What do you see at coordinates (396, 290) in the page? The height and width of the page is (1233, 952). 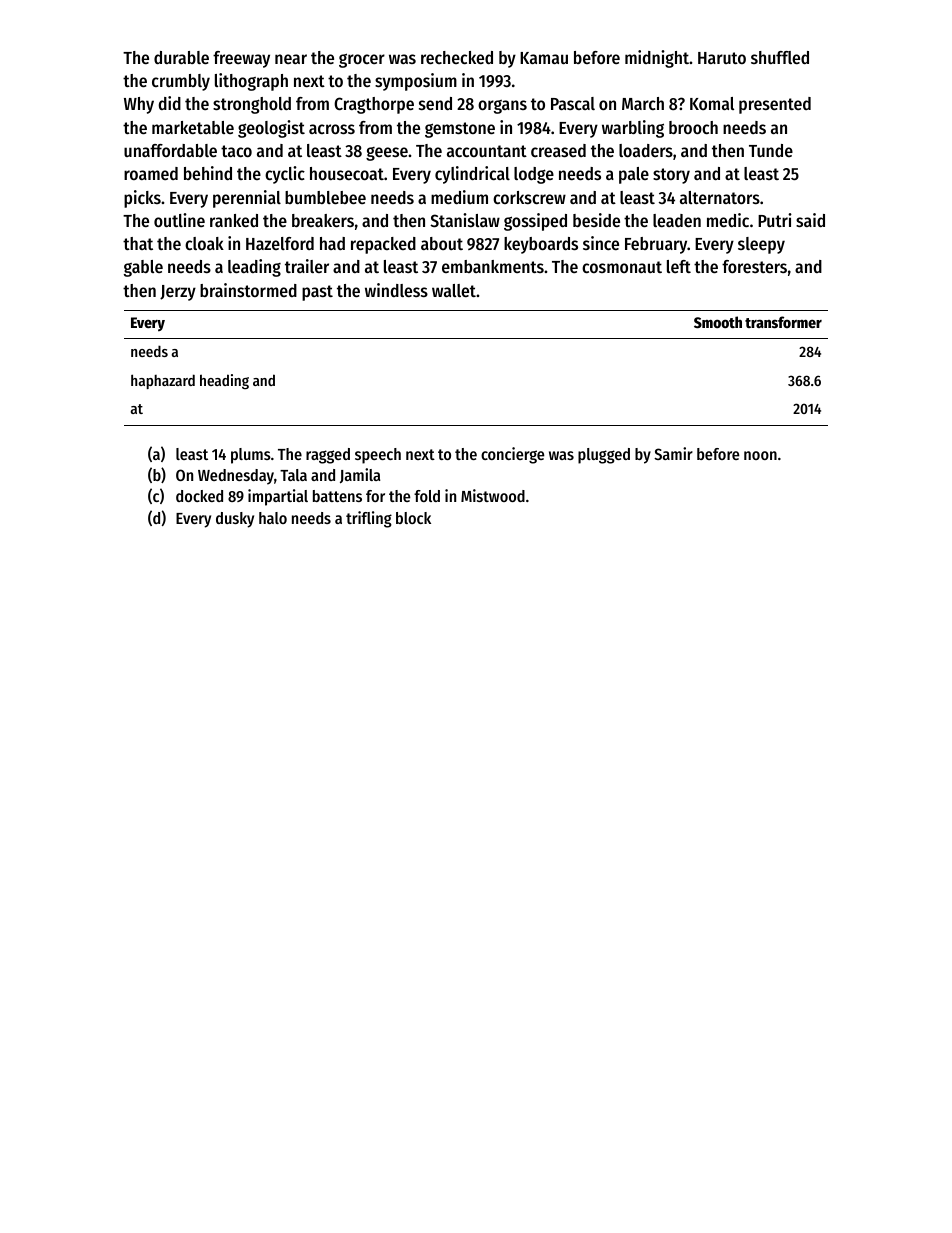 I see `windless` at bounding box center [396, 290].
